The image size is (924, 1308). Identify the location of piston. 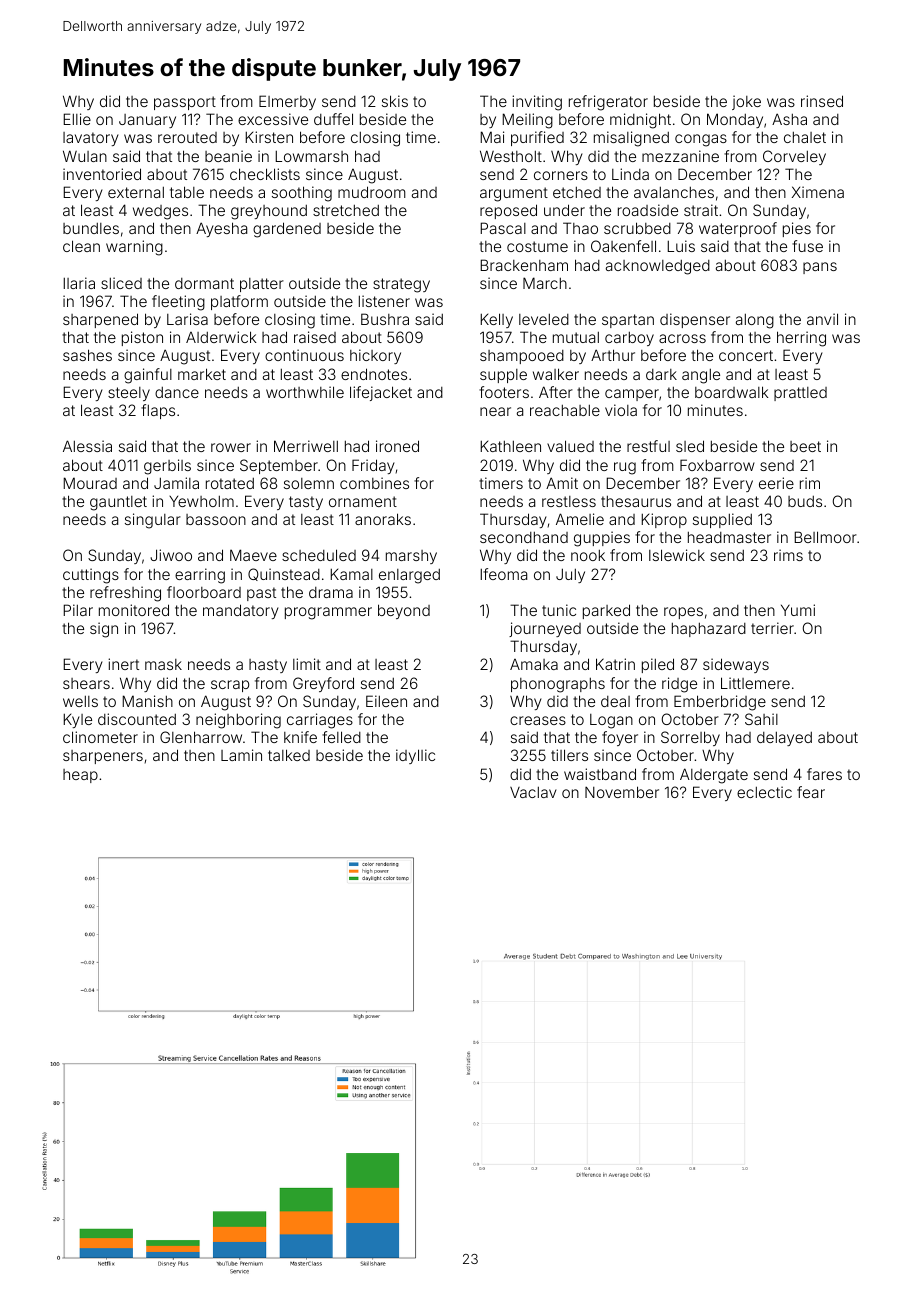
(142, 338).
